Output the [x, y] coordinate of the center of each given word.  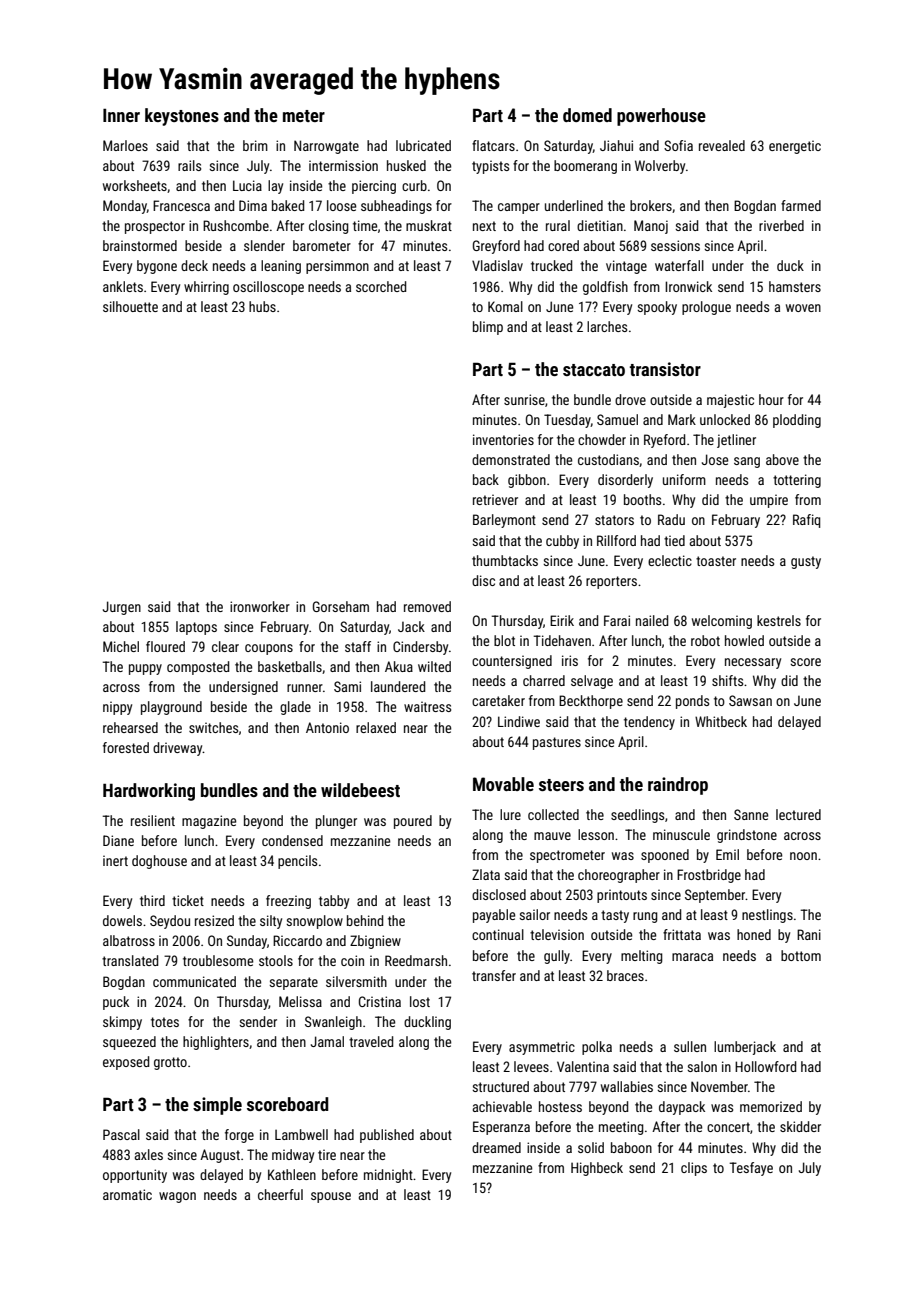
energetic [795, 147]
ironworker [260, 606]
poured [413, 822]
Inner [121, 115]
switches [213, 727]
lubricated [423, 145]
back [486, 479]
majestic [730, 401]
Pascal [121, 1134]
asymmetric [542, 1048]
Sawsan [750, 700]
